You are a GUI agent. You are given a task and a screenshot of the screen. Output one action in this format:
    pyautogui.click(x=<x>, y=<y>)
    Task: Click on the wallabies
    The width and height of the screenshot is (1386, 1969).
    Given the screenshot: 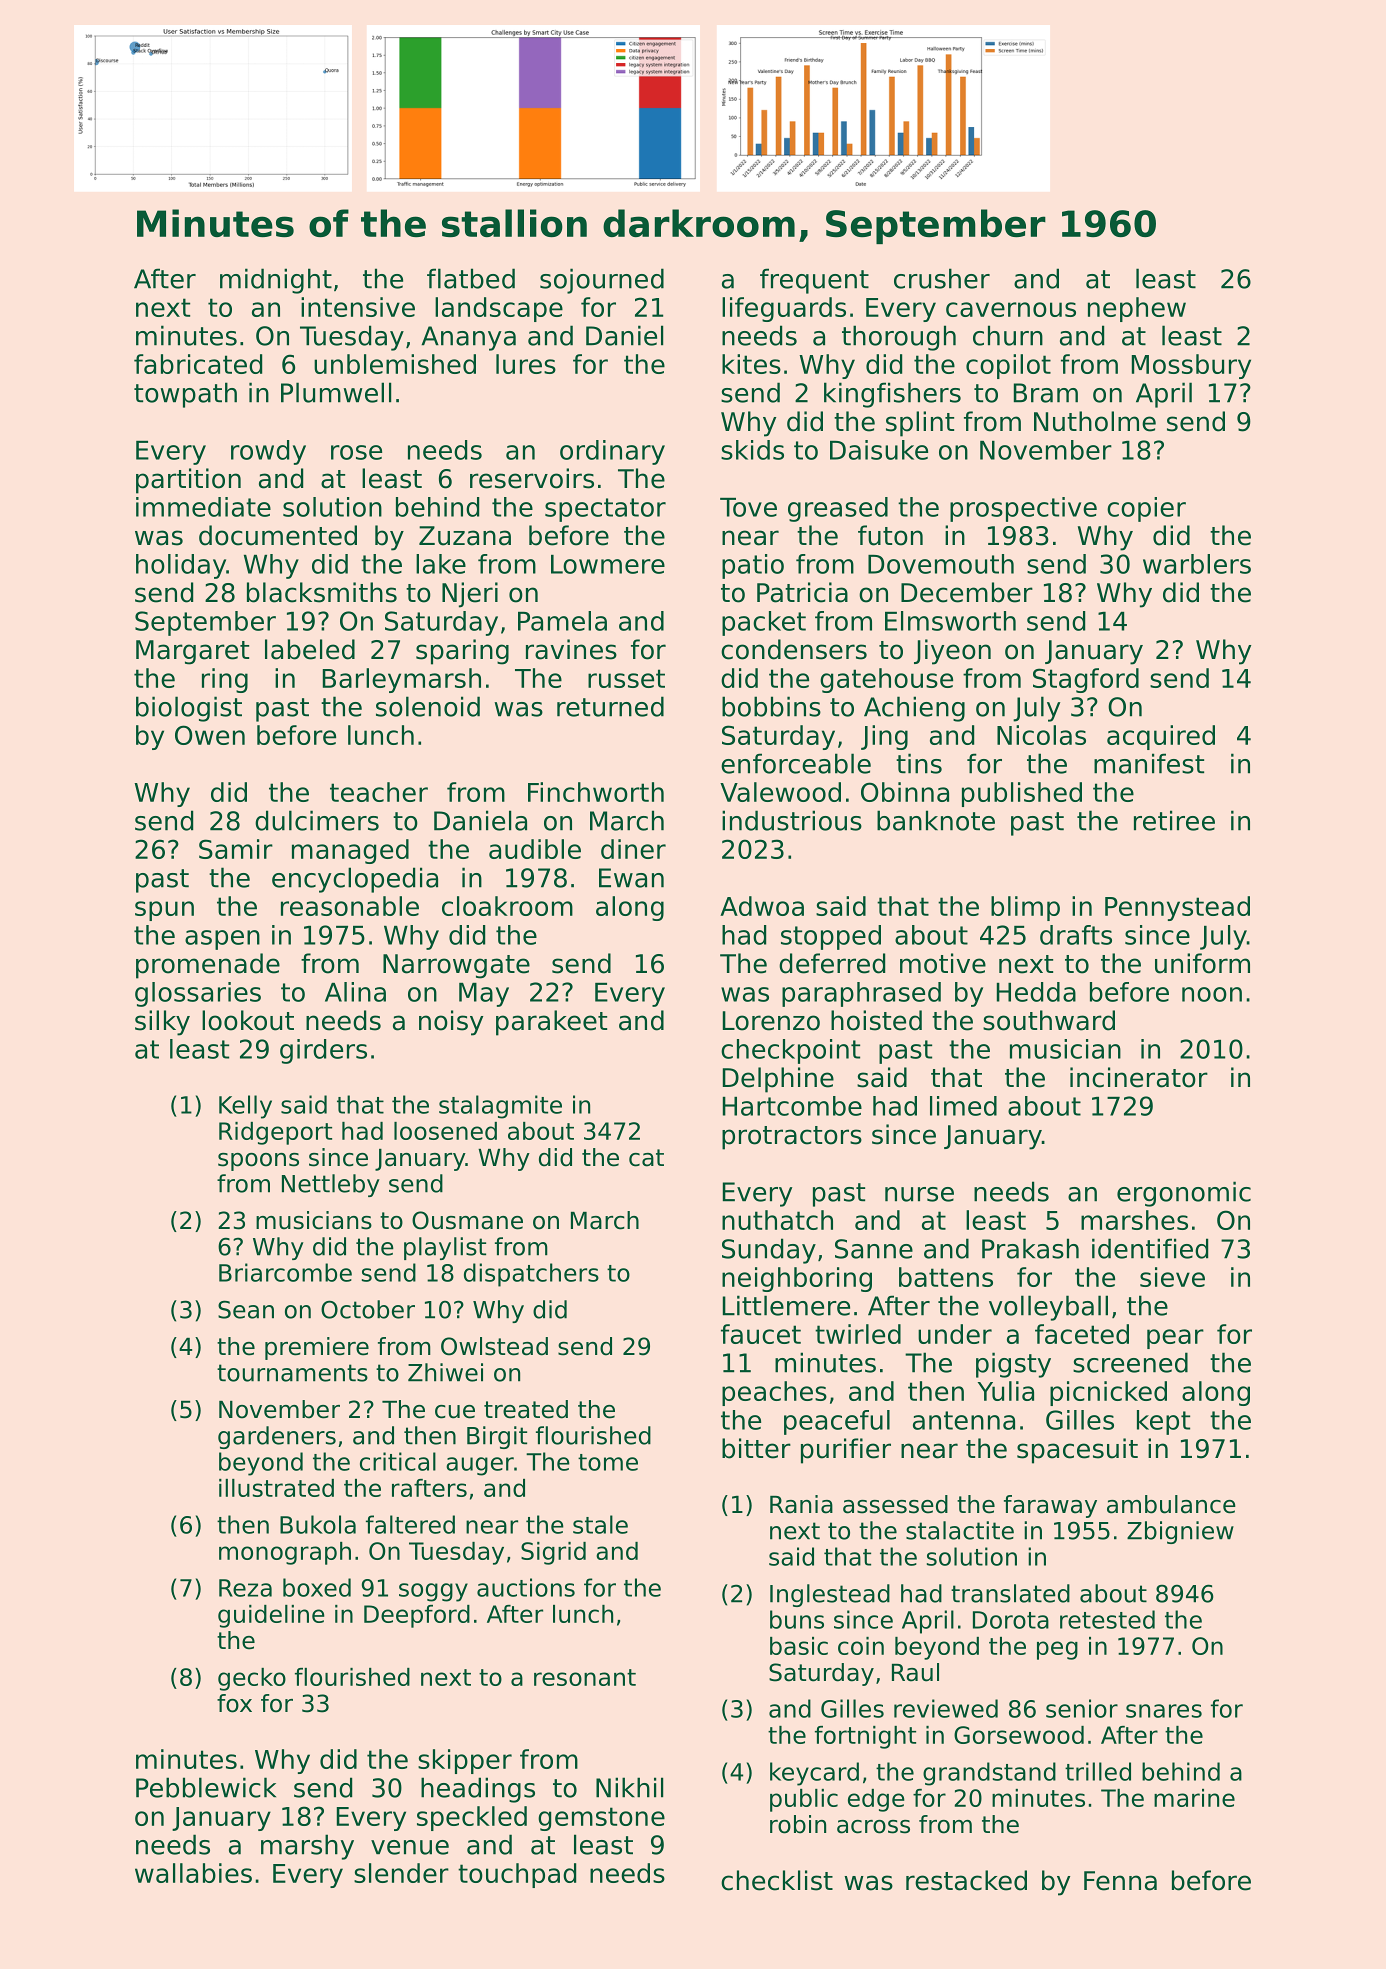 What is the action you would take?
    pyautogui.click(x=193, y=1873)
